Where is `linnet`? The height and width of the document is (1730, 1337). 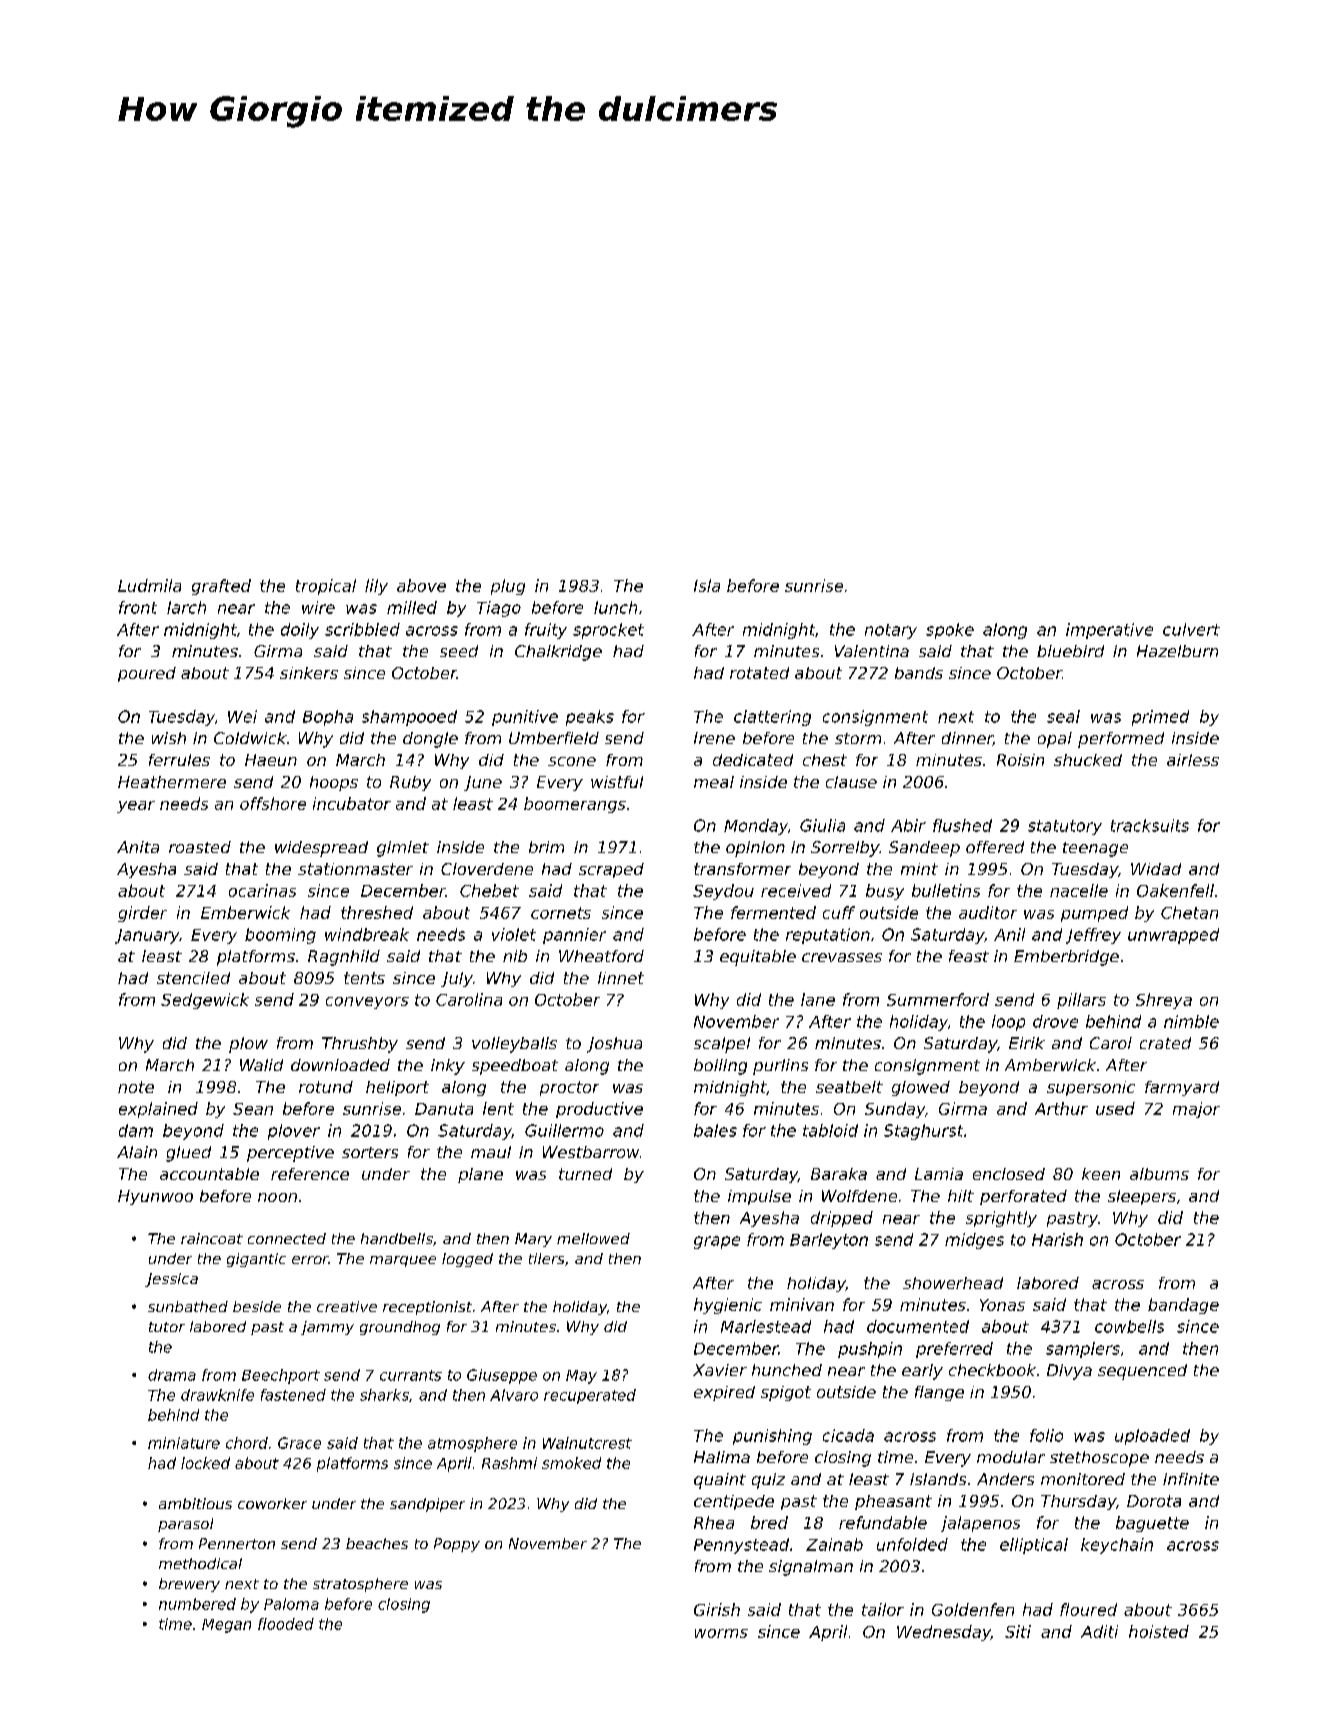 linnet is located at coordinates (621, 978).
